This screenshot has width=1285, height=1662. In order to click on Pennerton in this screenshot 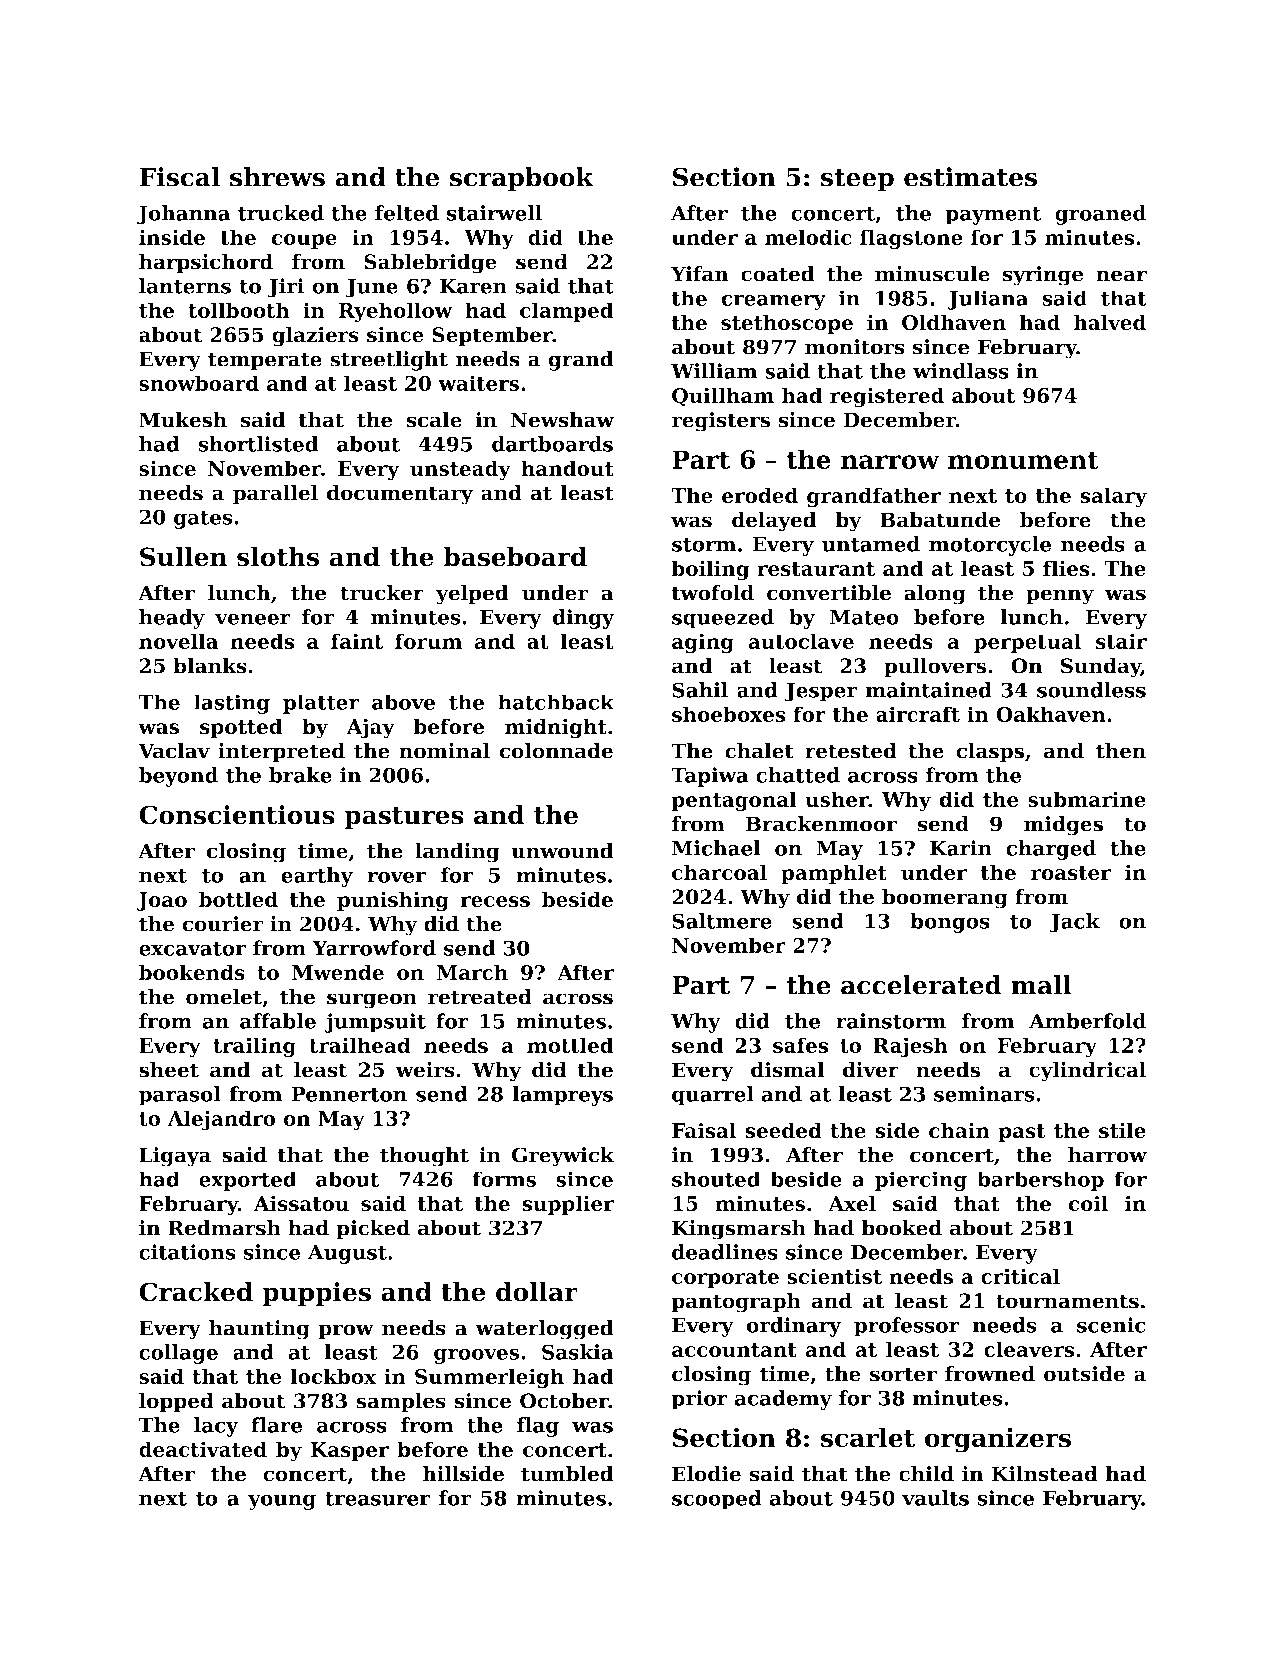, I will do `click(349, 1094)`.
